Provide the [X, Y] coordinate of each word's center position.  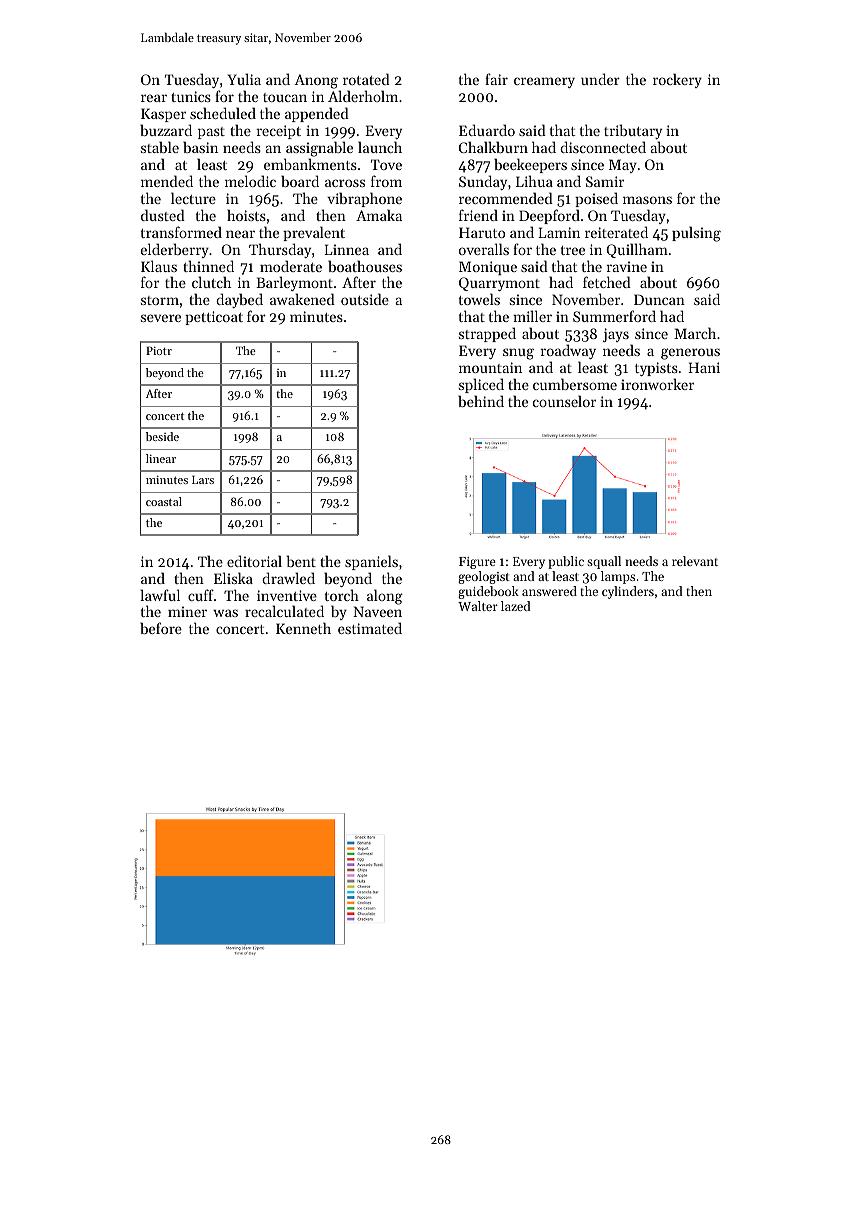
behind [481, 401]
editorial [254, 561]
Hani [704, 367]
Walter [478, 606]
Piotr [159, 350]
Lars [203, 480]
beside [162, 436]
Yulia [244, 79]
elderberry [175, 250]
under [600, 79]
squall [604, 562]
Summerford [614, 316]
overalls [484, 249]
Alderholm [363, 96]
